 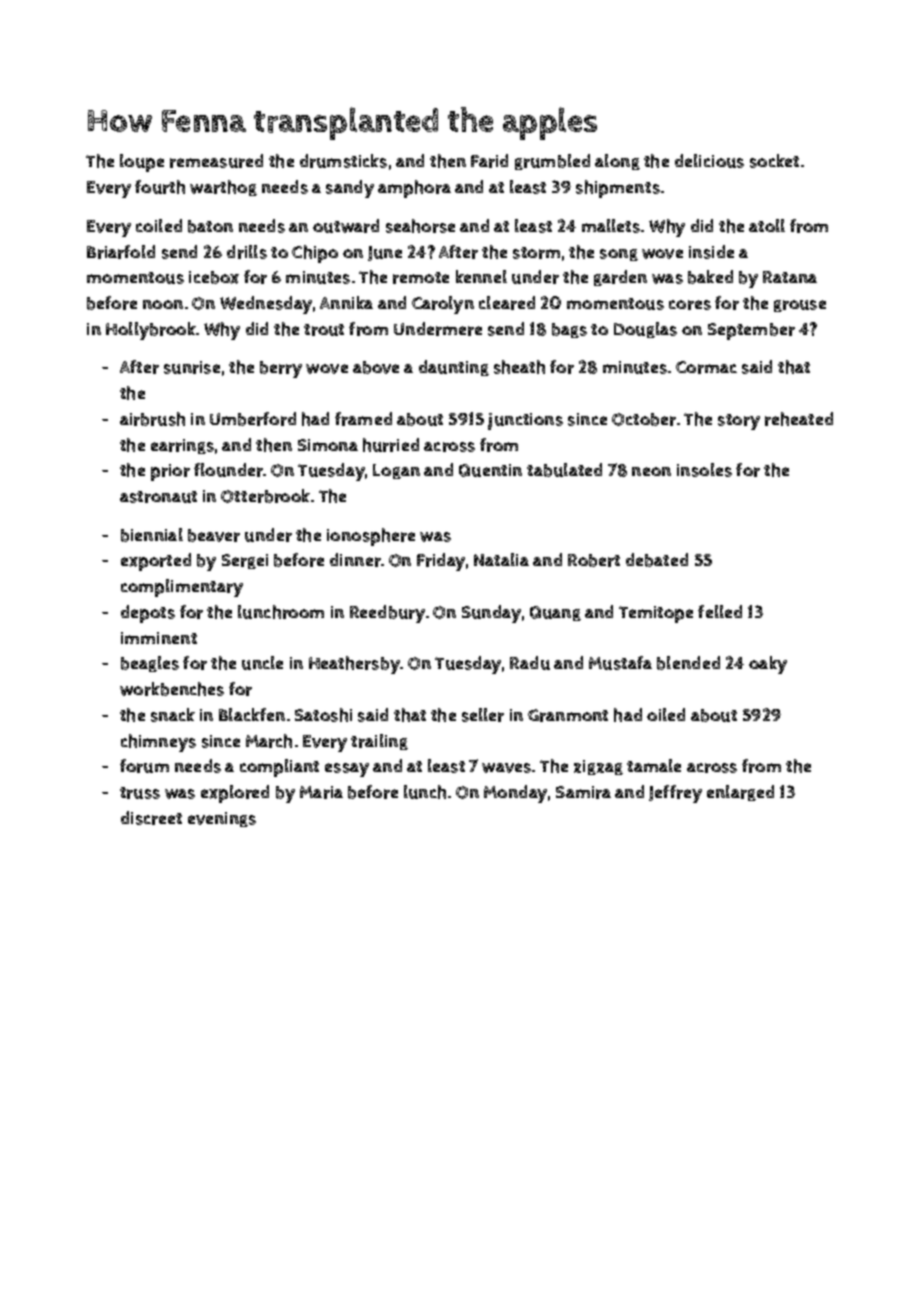 I want to click on imminent, so click(x=159, y=638).
